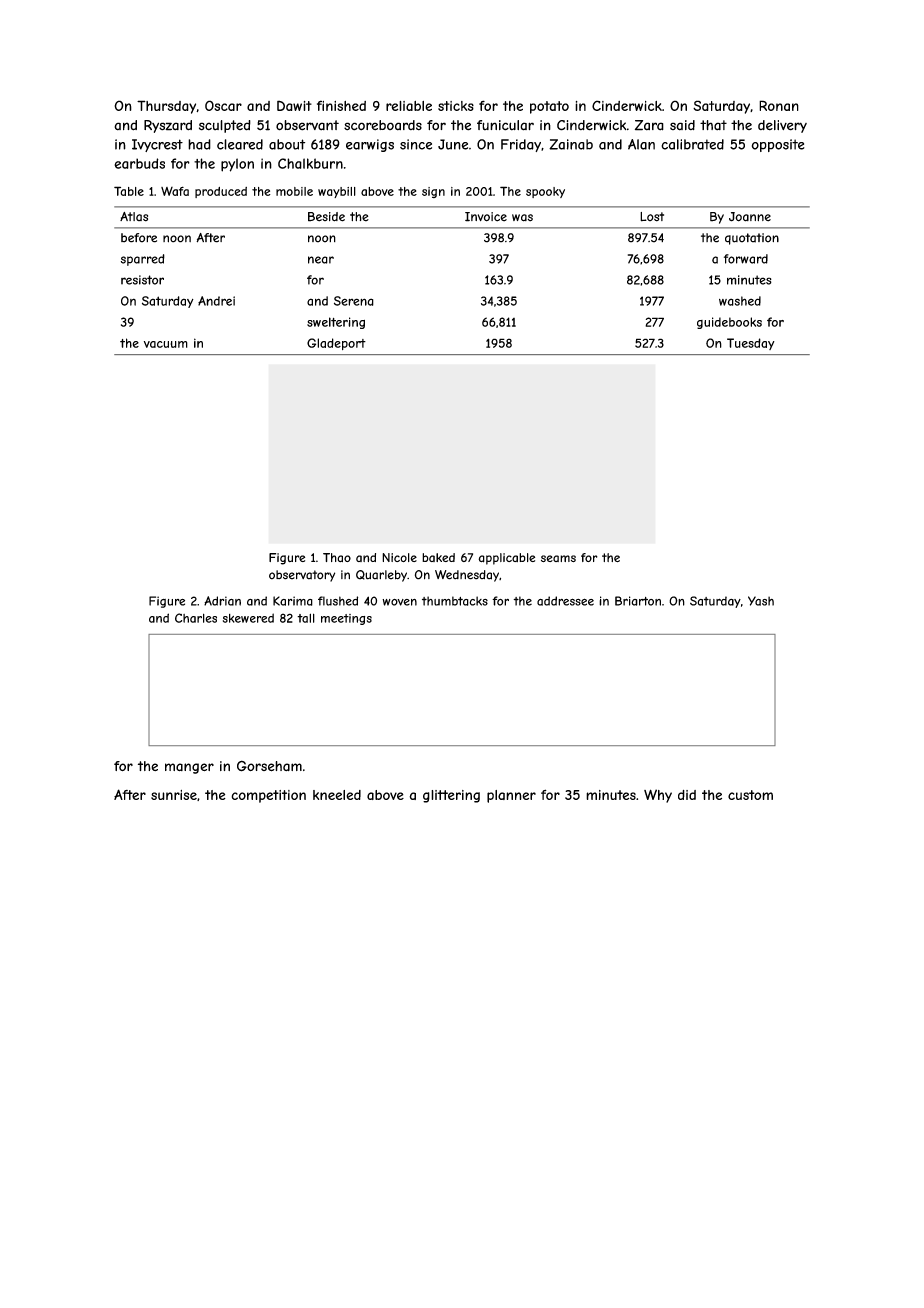 The height and width of the screenshot is (1308, 924). I want to click on Serena, so click(354, 301).
